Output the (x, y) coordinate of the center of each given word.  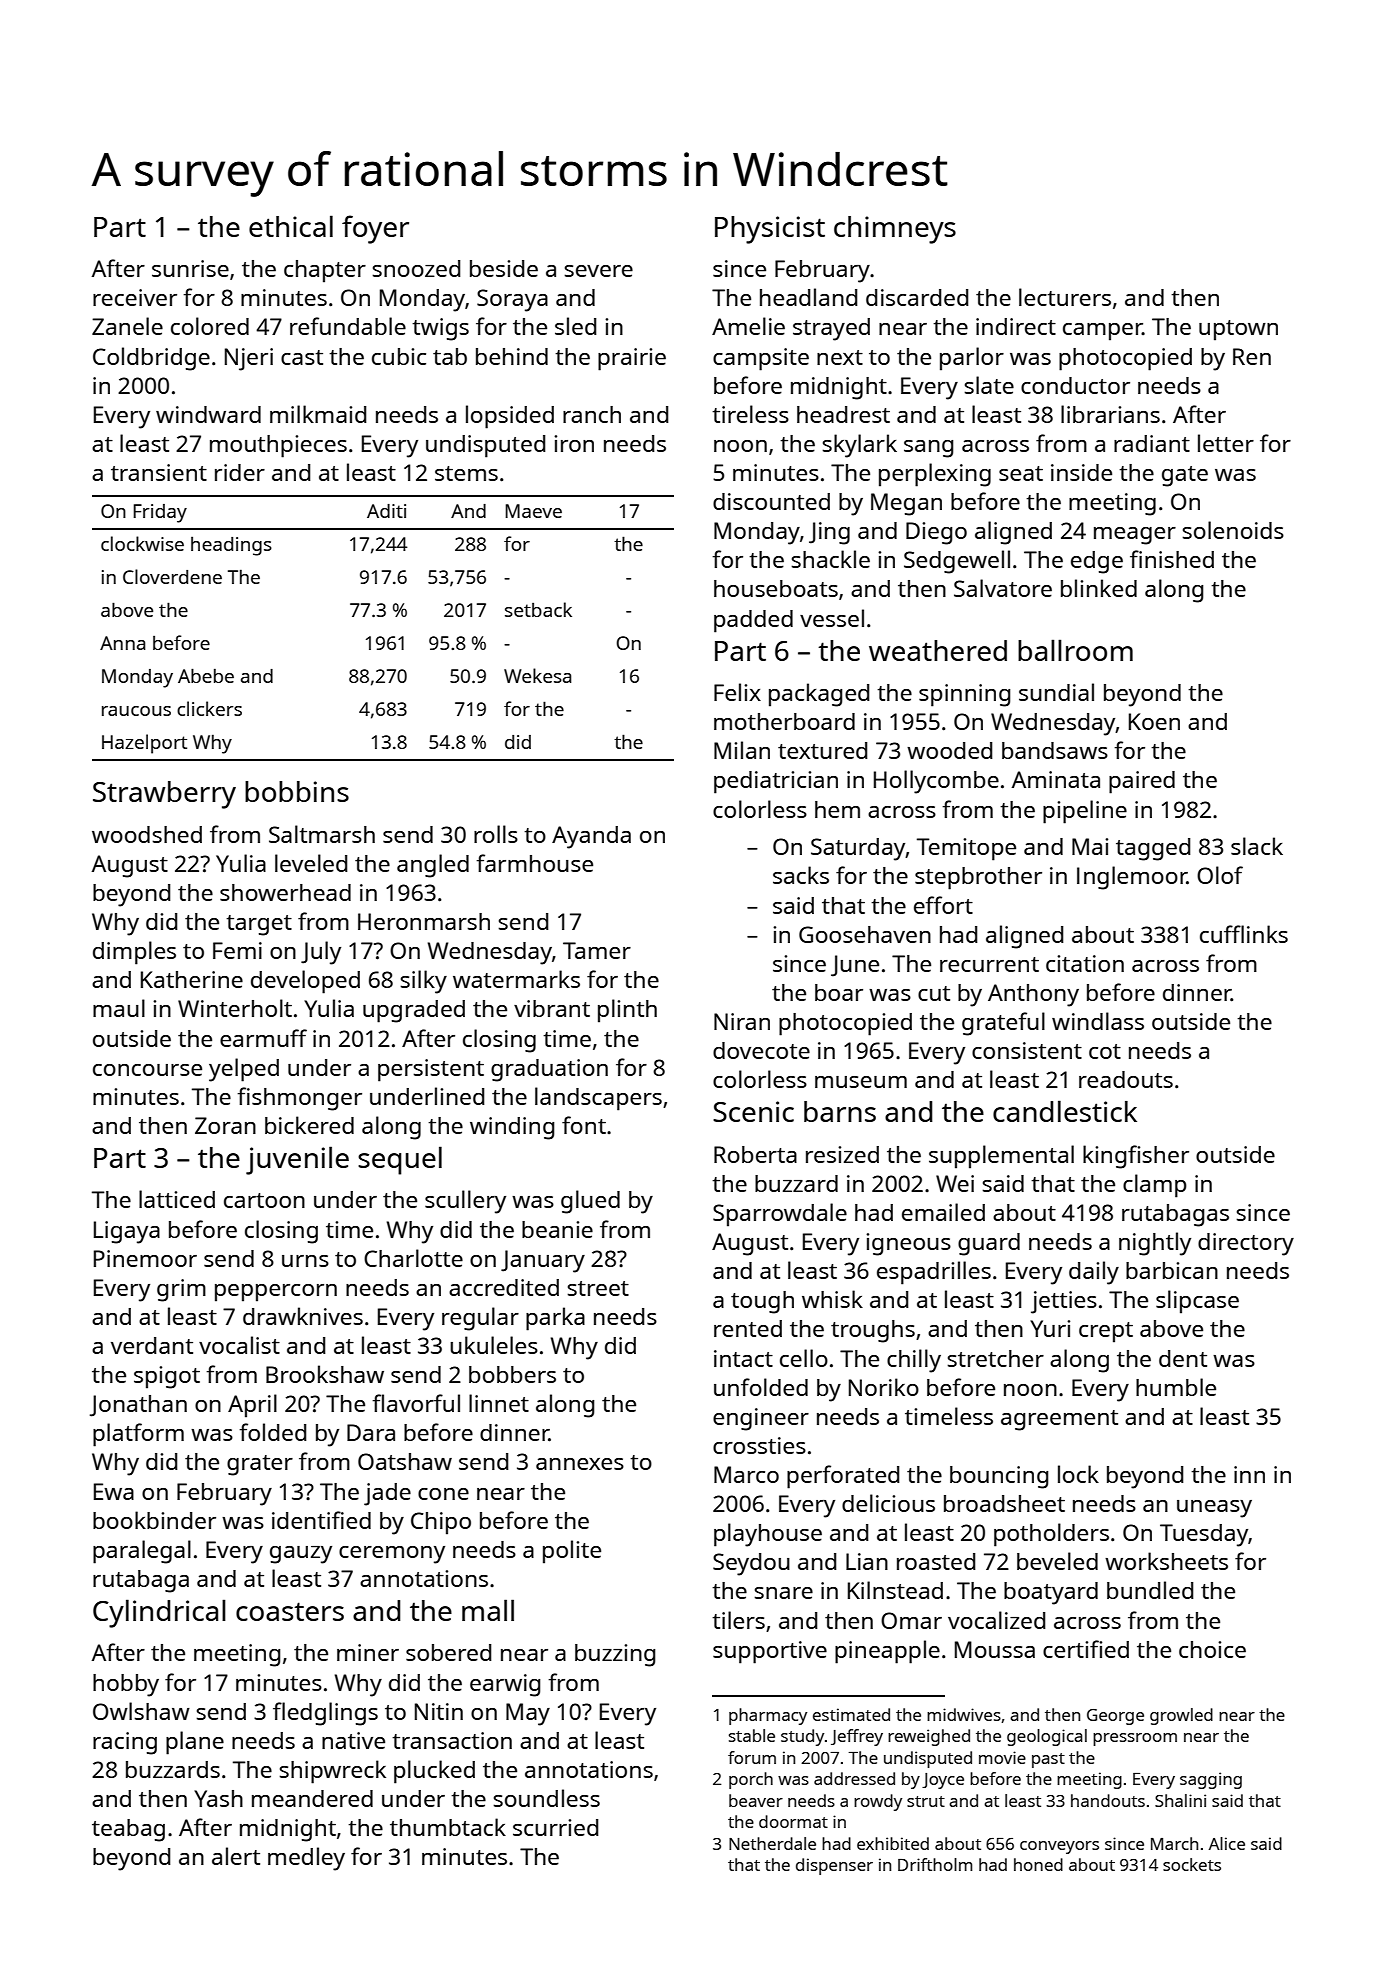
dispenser (834, 1866)
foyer (375, 229)
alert (236, 1856)
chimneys (895, 230)
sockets (1192, 1864)
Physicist (770, 230)
